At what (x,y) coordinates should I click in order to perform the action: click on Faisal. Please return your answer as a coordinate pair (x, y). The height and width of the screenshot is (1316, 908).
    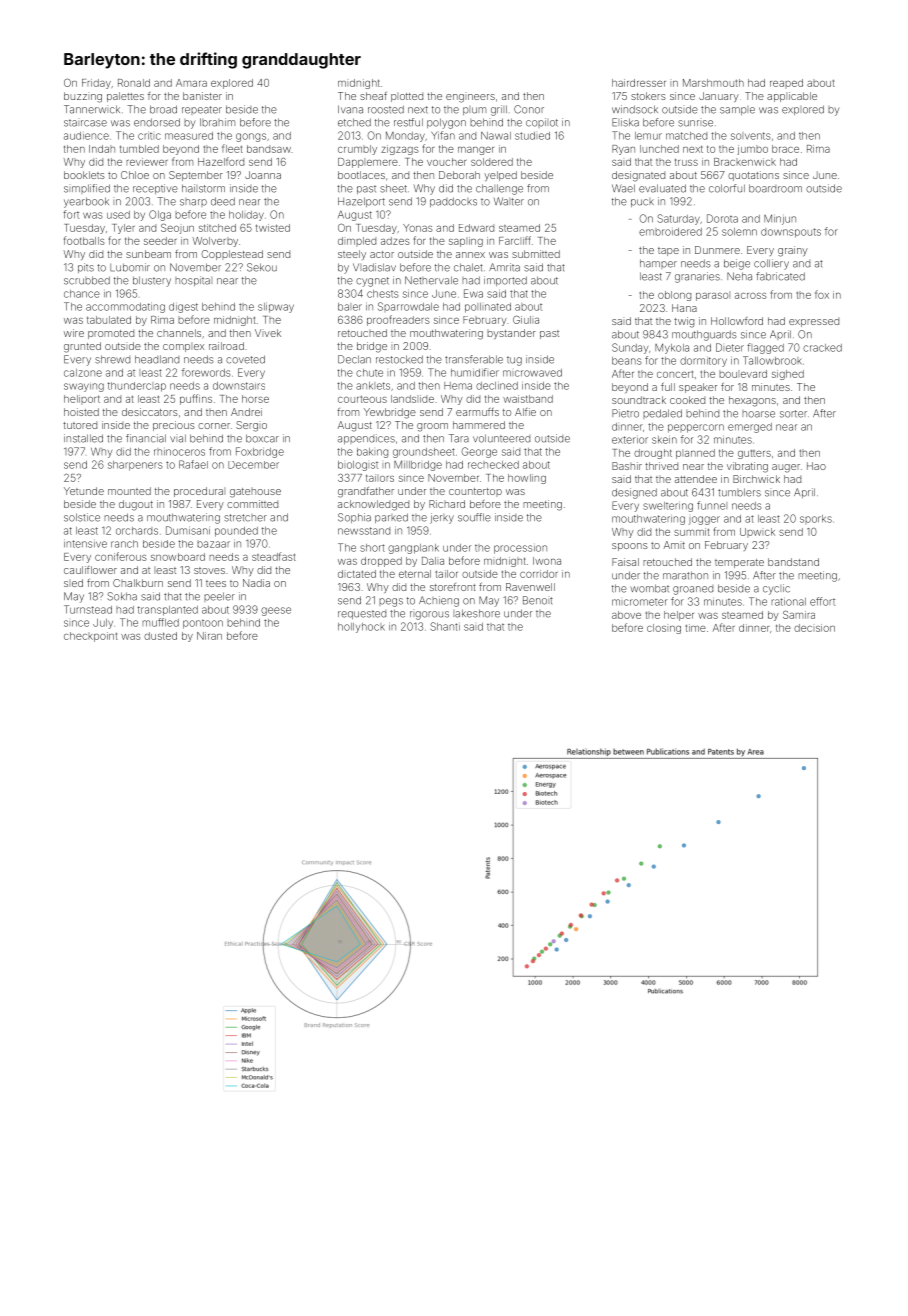
    Looking at the image, I should click on (625, 562).
